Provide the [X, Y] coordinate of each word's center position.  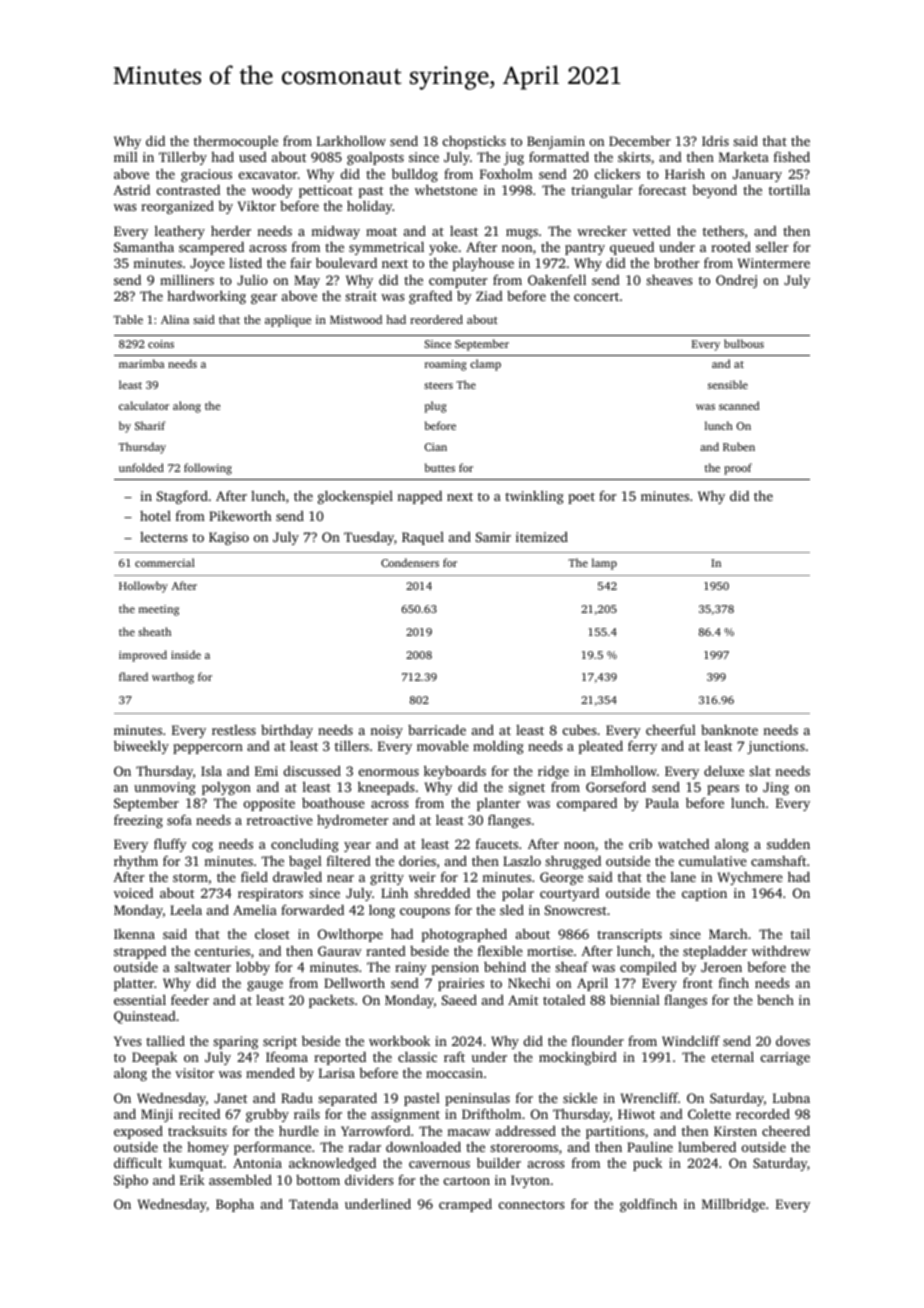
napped [419, 497]
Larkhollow [351, 141]
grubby [267, 1115]
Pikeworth [240, 516]
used [253, 157]
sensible [728, 384]
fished [792, 156]
